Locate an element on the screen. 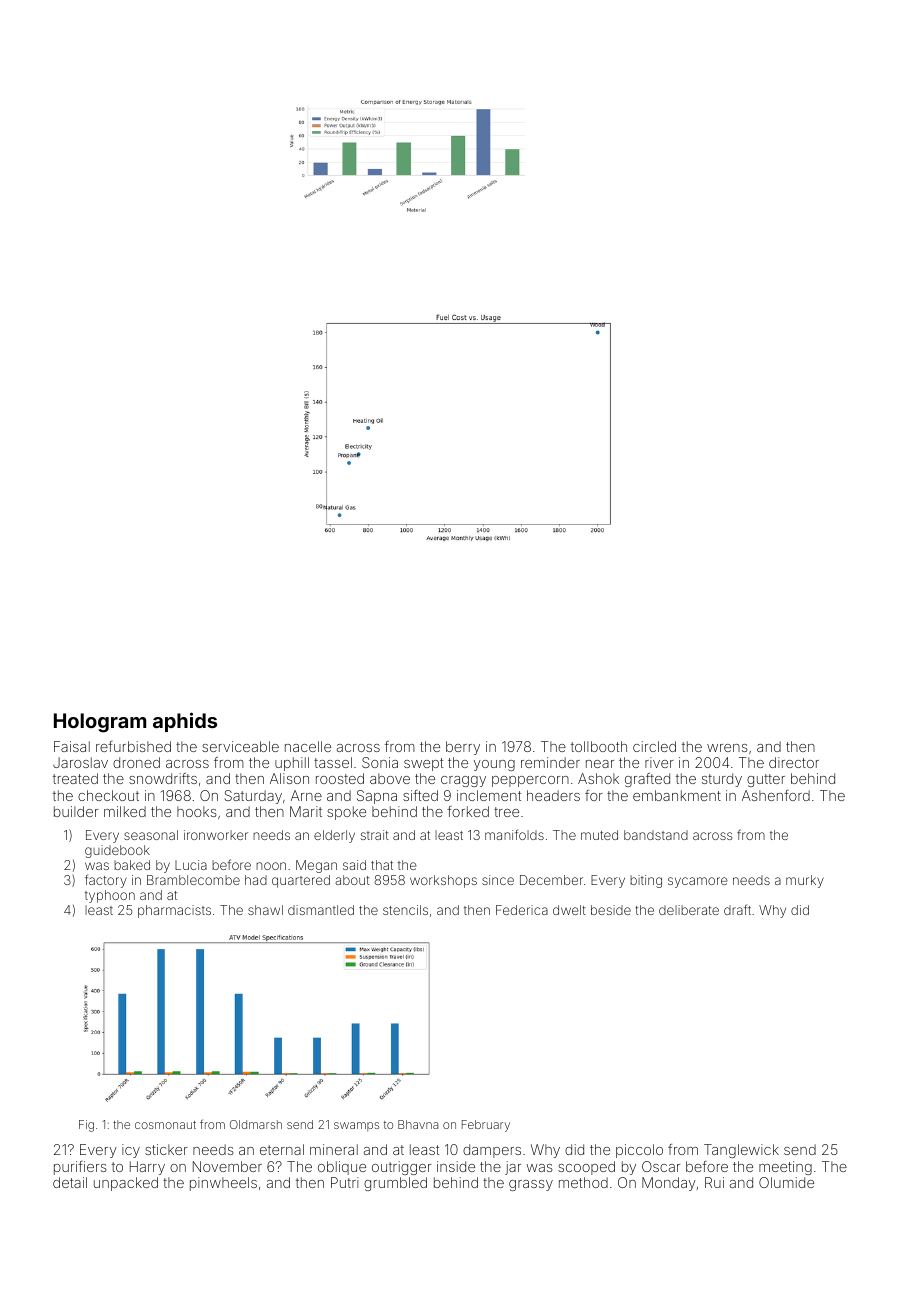  berry is located at coordinates (463, 748).
